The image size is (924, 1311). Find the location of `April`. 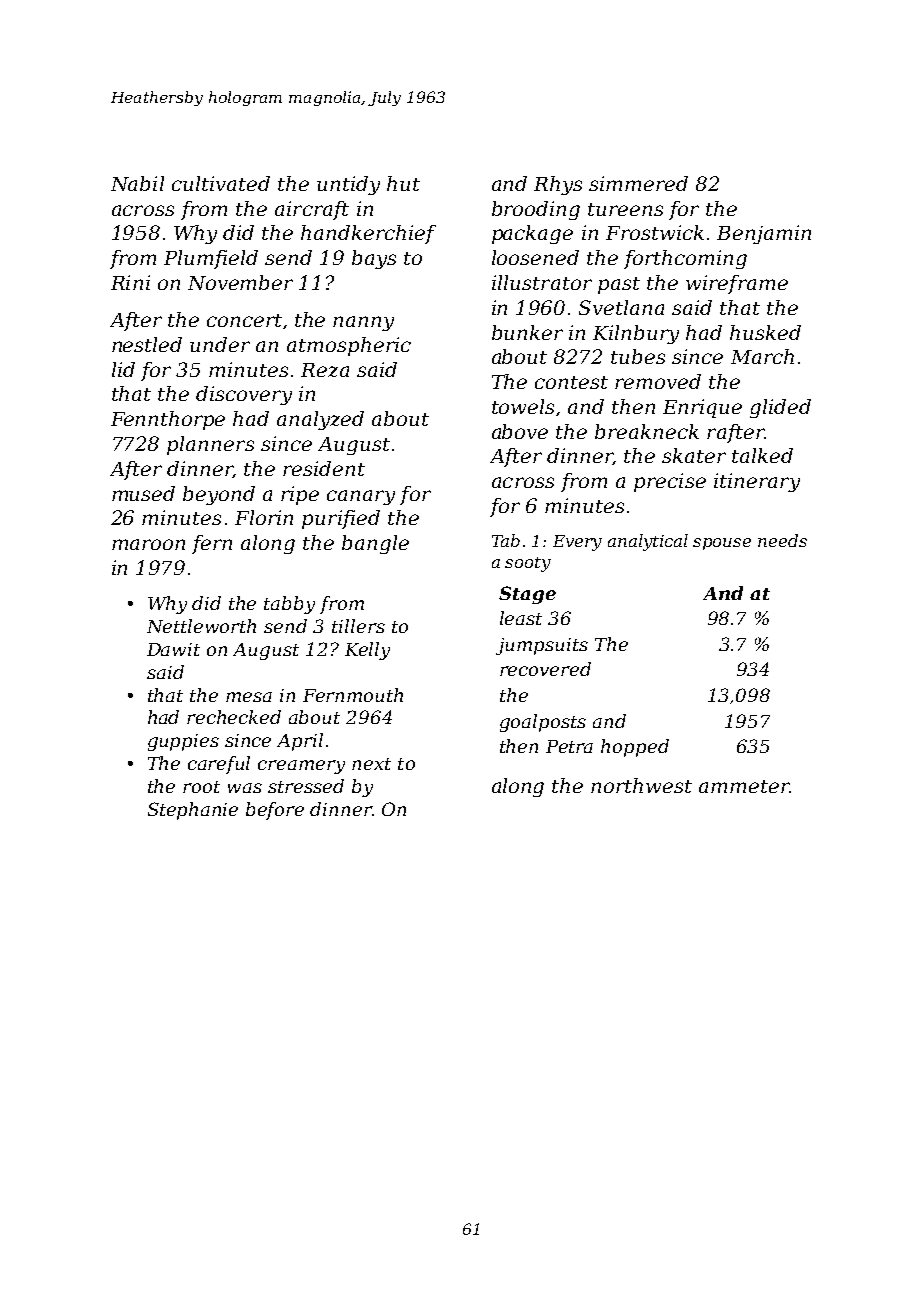

April is located at coordinates (300, 742).
